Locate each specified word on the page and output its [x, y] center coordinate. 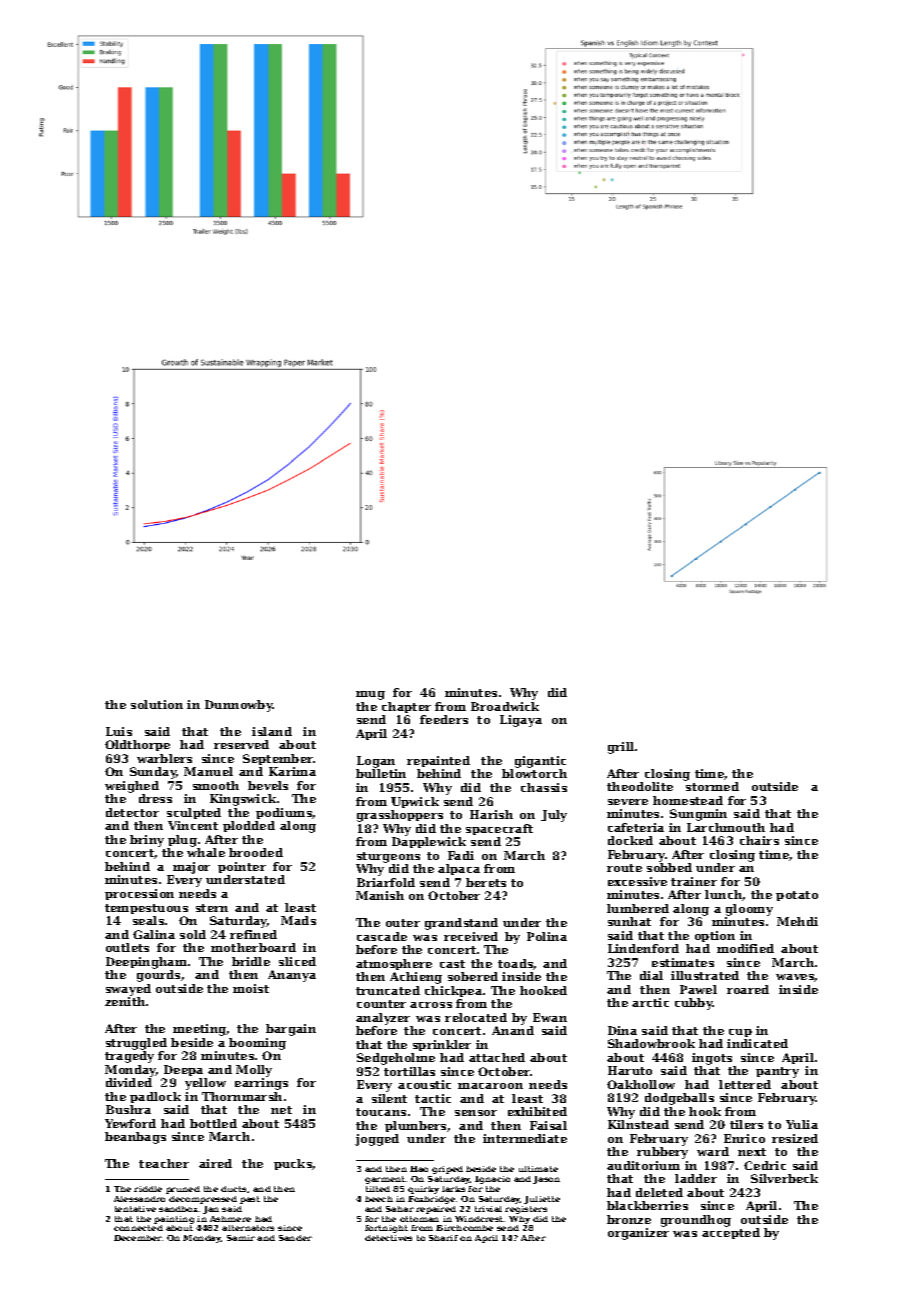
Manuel [208, 771]
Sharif [443, 1238]
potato [797, 896]
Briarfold [386, 882]
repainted [438, 761]
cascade [382, 936]
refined [253, 934]
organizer [638, 1234]
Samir [241, 1238]
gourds [158, 976]
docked [630, 840]
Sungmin [698, 815]
